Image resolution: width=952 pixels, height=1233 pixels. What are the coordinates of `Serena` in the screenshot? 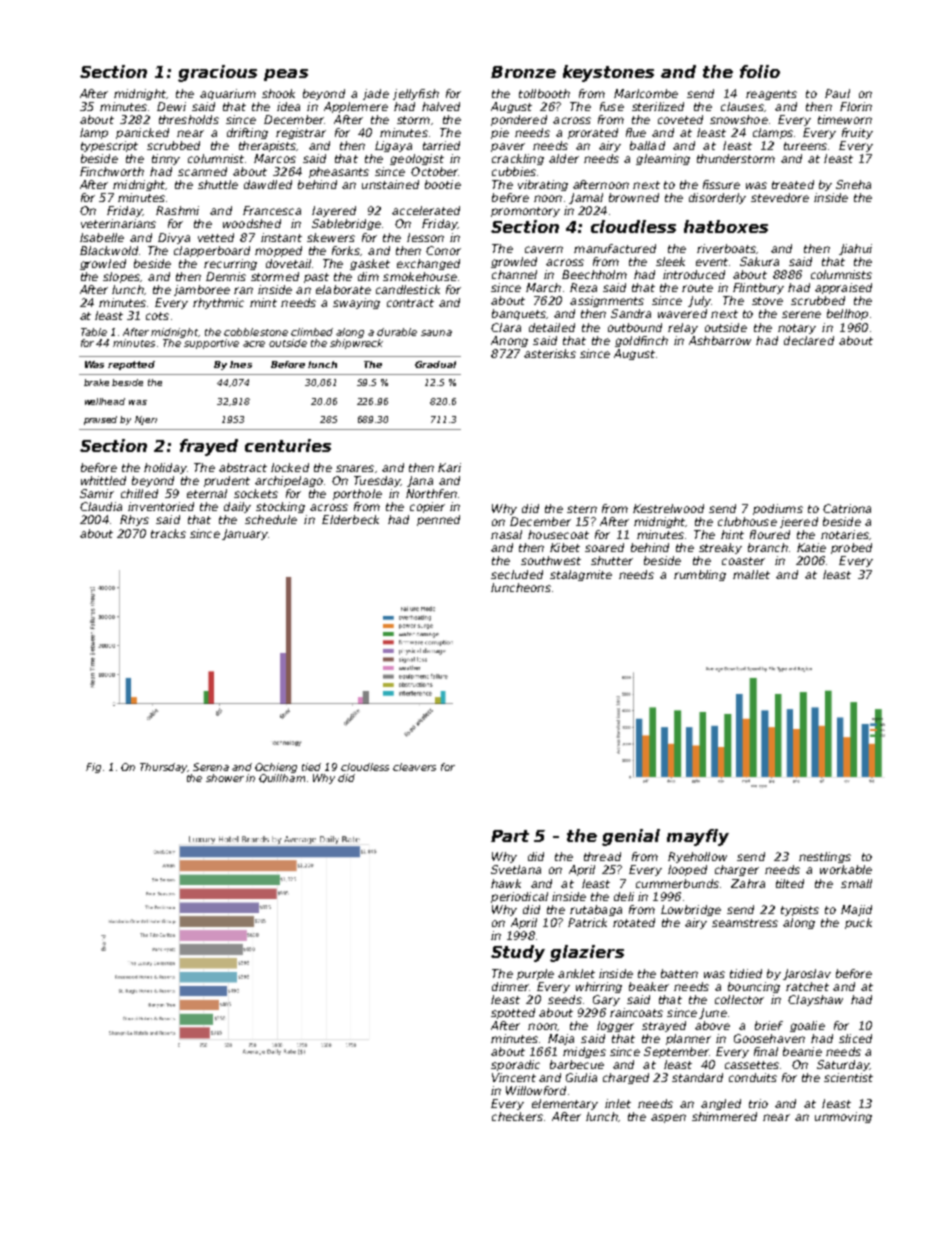 It's located at (211, 767).
